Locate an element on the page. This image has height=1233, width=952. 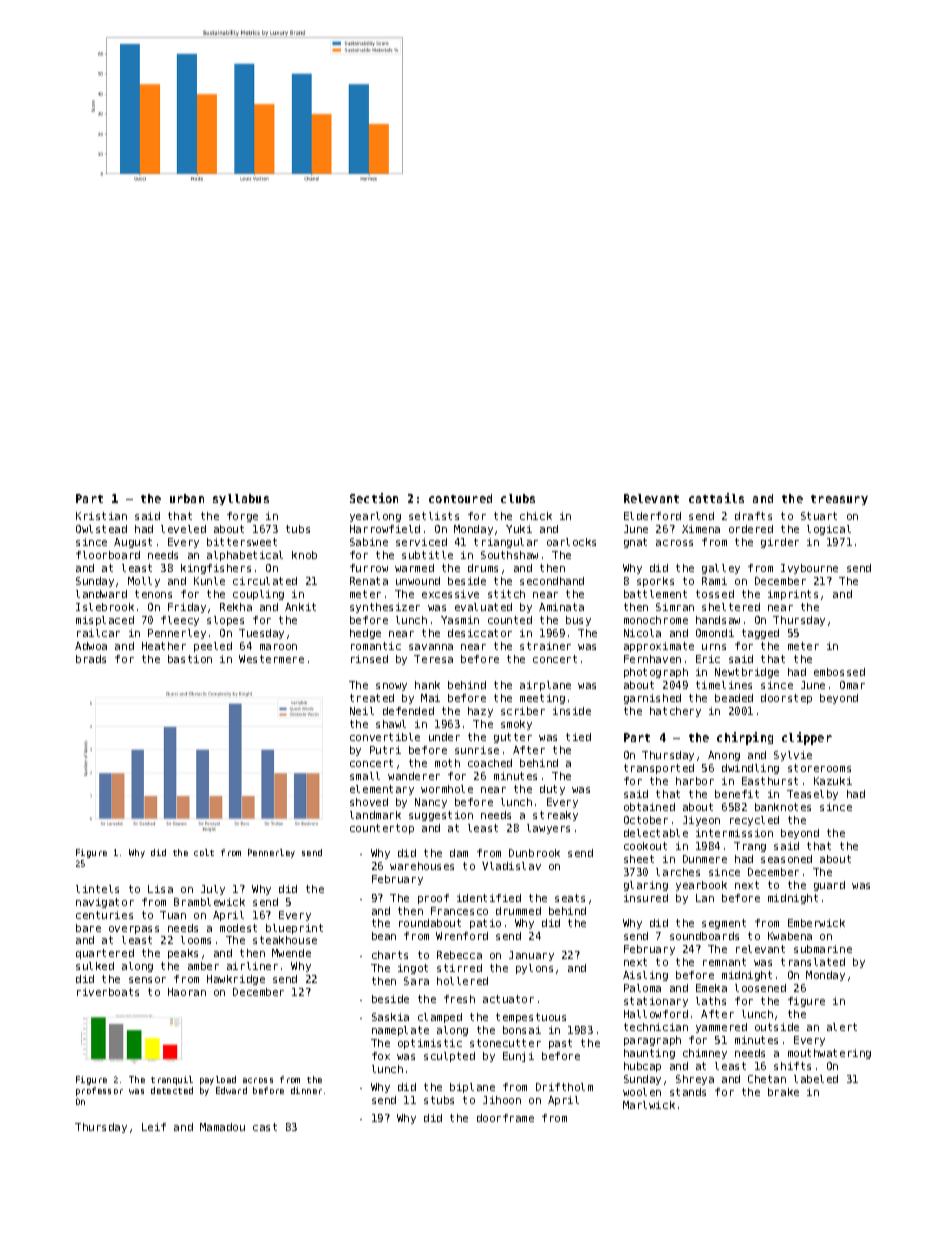
paragraph is located at coordinates (652, 1041).
